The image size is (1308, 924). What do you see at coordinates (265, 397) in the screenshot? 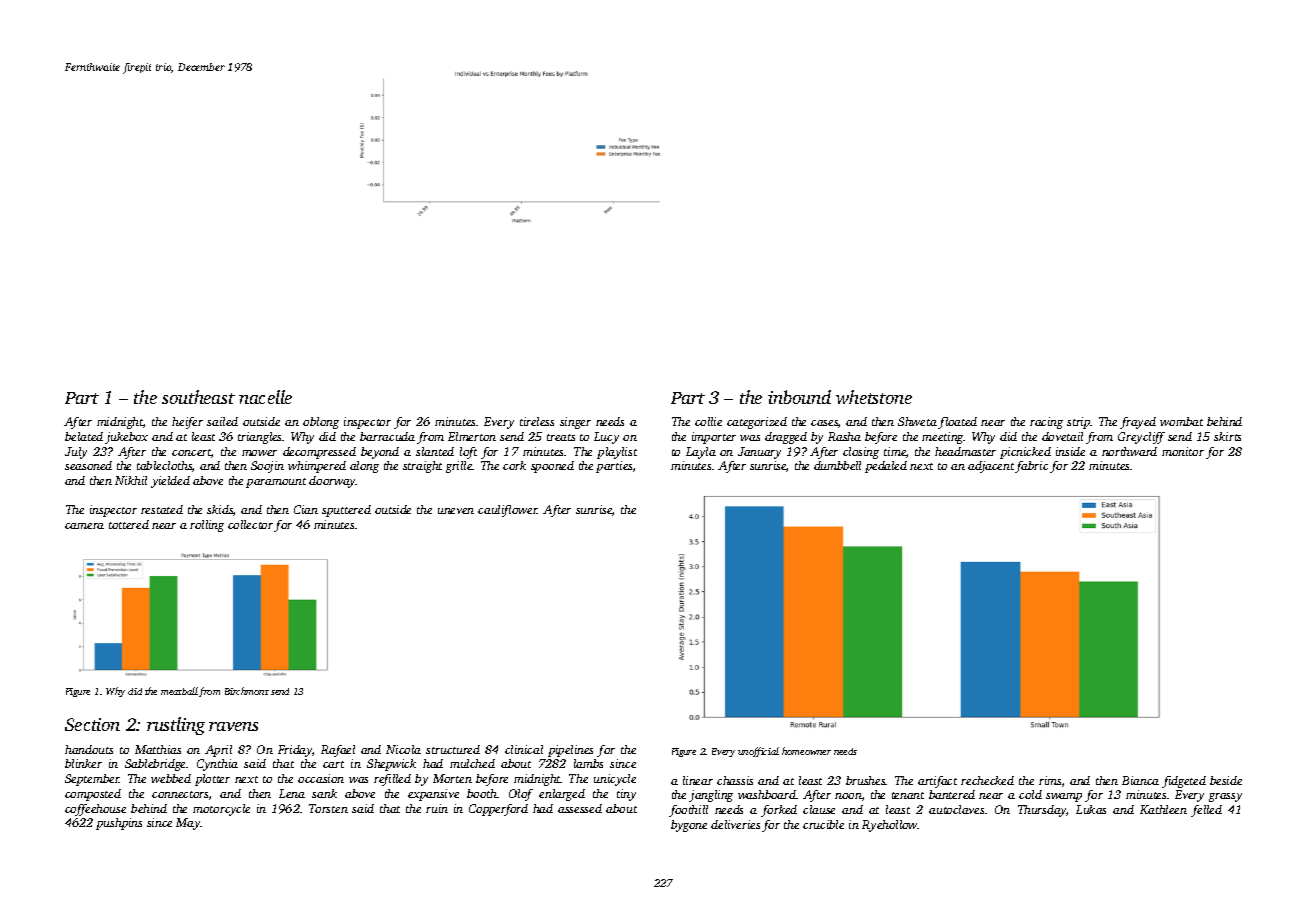
I see `nacelle` at bounding box center [265, 397].
